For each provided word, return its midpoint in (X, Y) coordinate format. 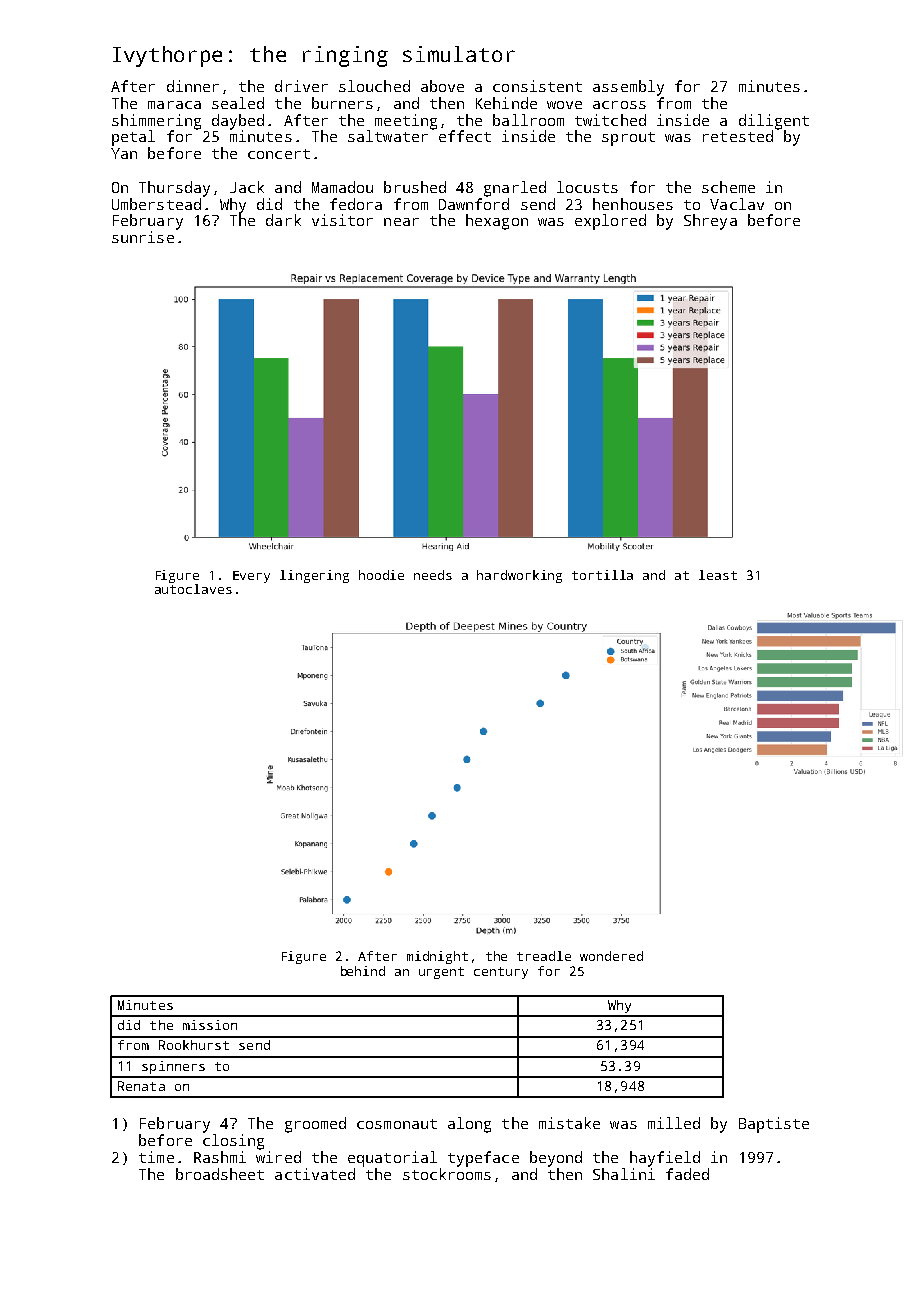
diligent (774, 122)
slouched (374, 86)
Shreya (710, 222)
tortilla (602, 575)
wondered (611, 956)
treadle (544, 956)
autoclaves (193, 589)
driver (301, 86)
